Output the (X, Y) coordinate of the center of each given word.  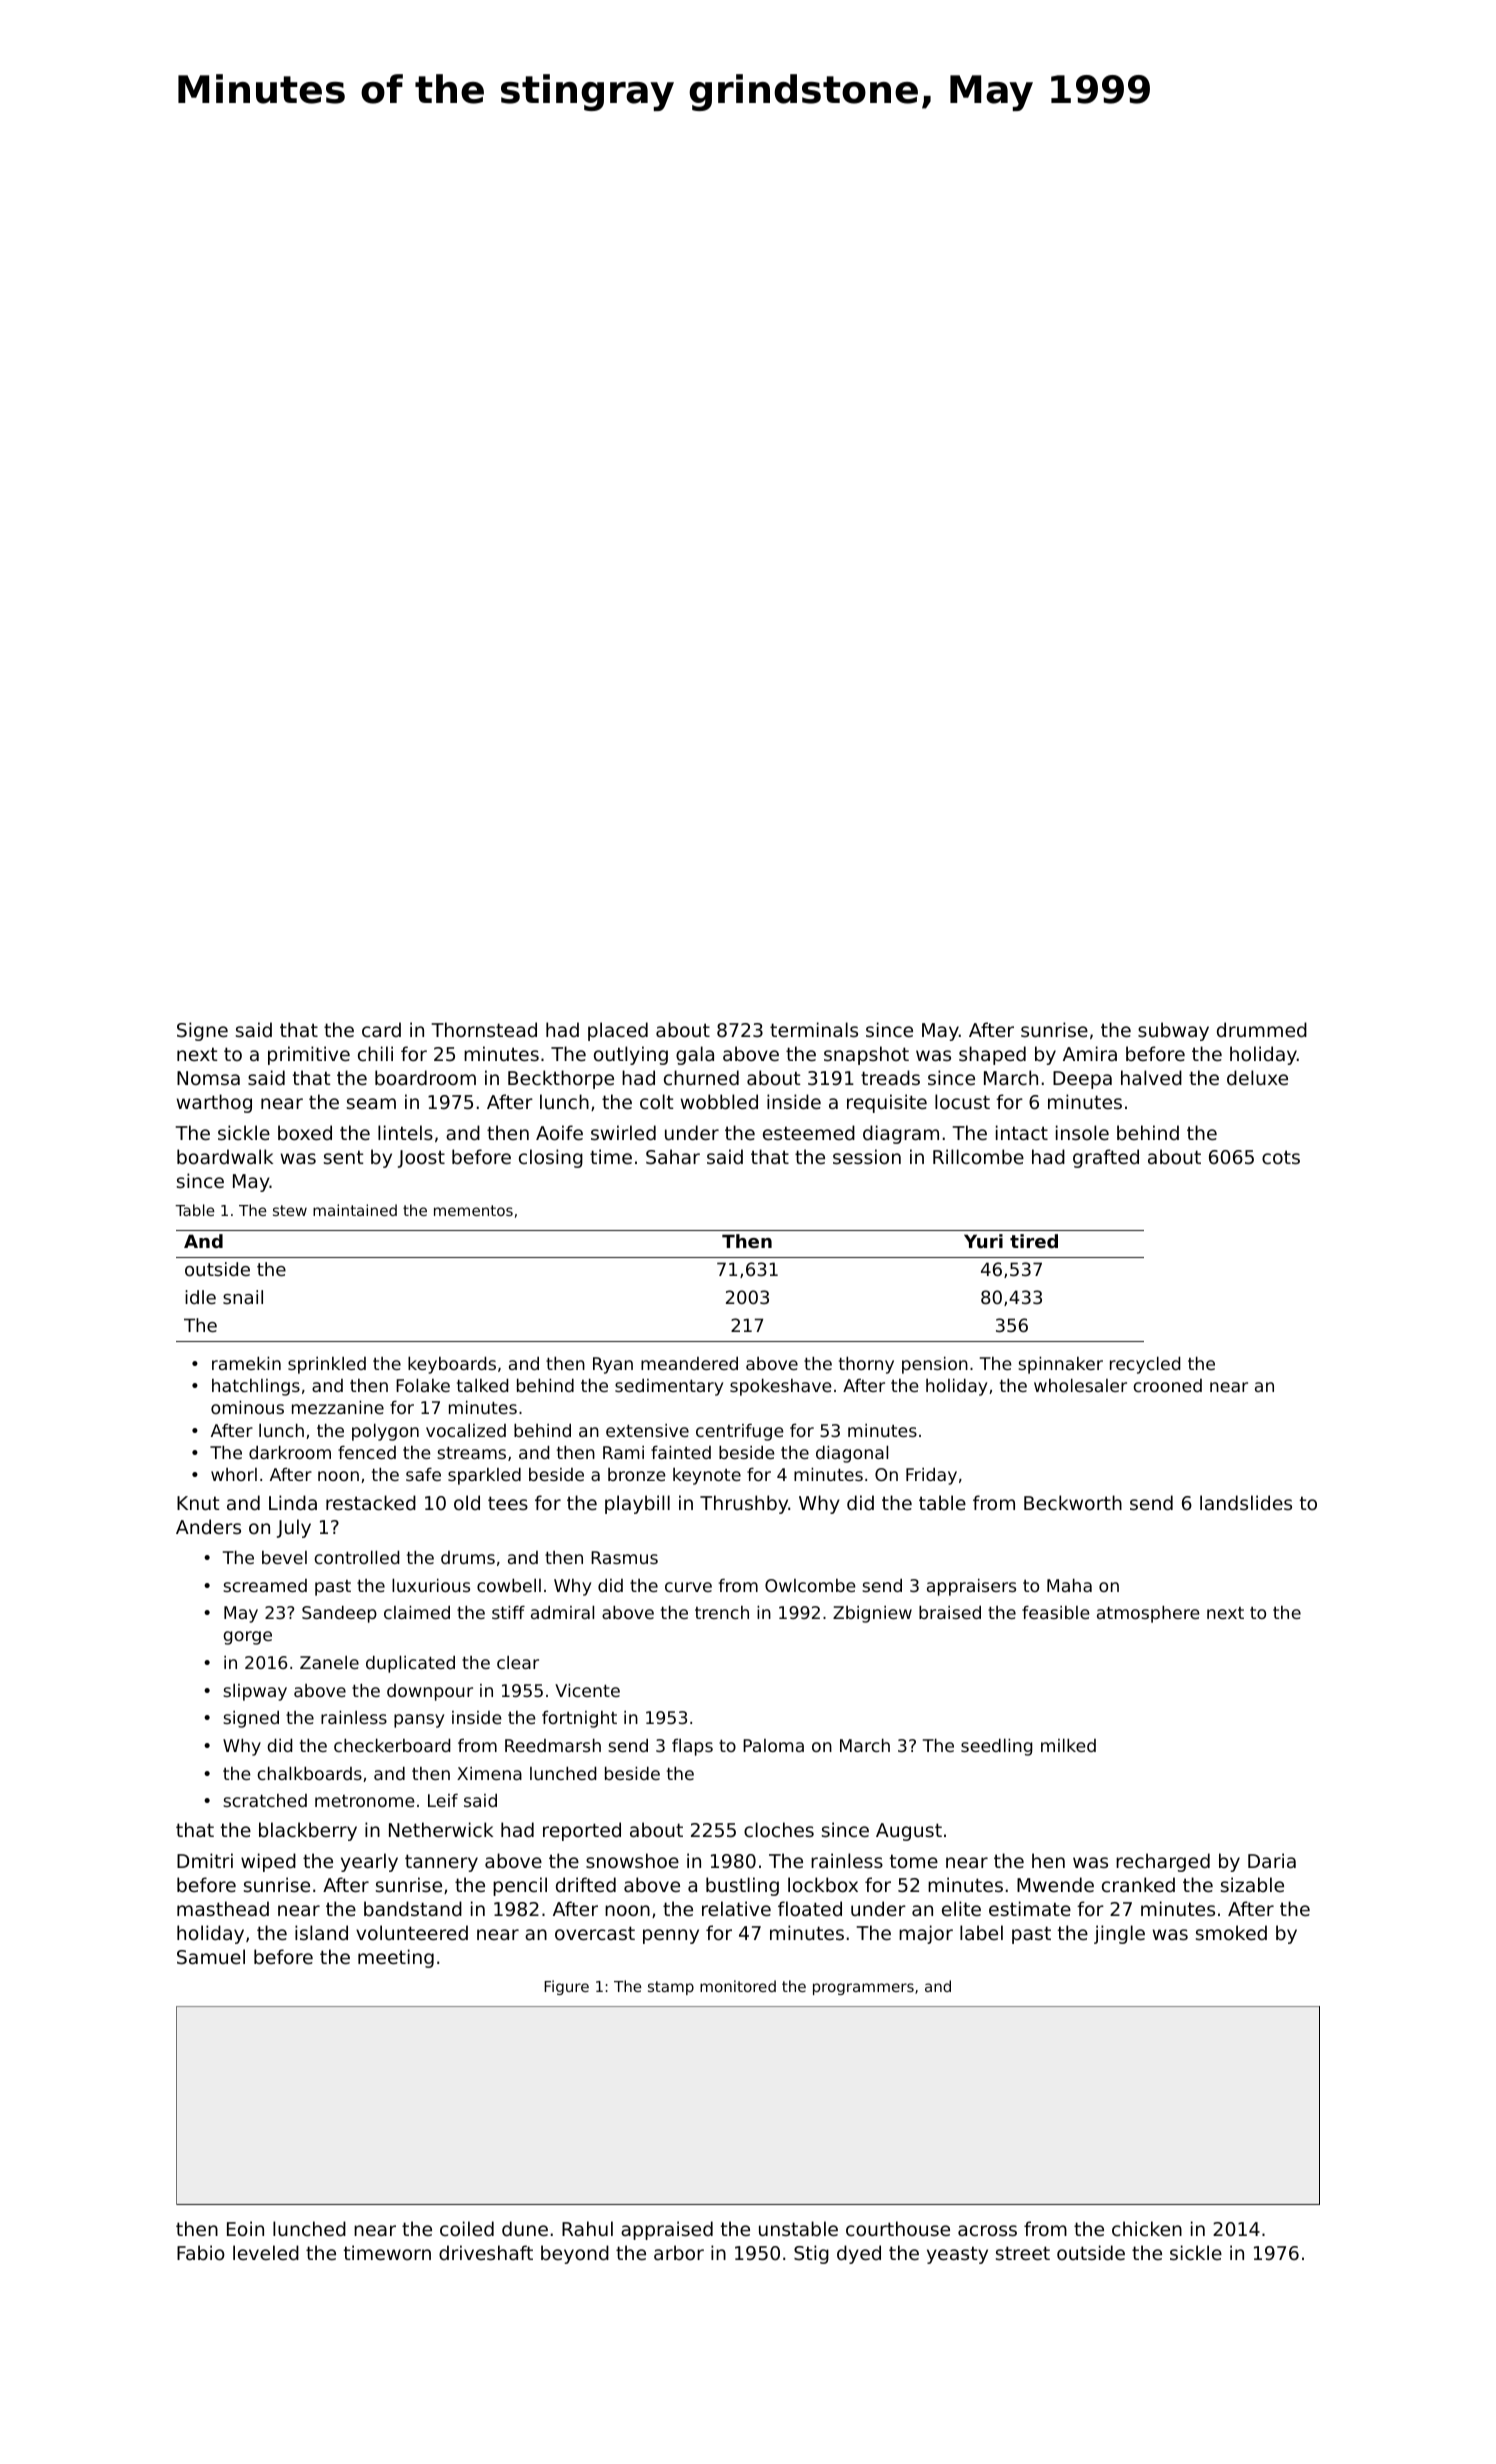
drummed (1262, 1029)
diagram (901, 1134)
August (909, 1832)
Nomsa (208, 1078)
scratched (265, 1800)
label (981, 1932)
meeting (396, 1958)
